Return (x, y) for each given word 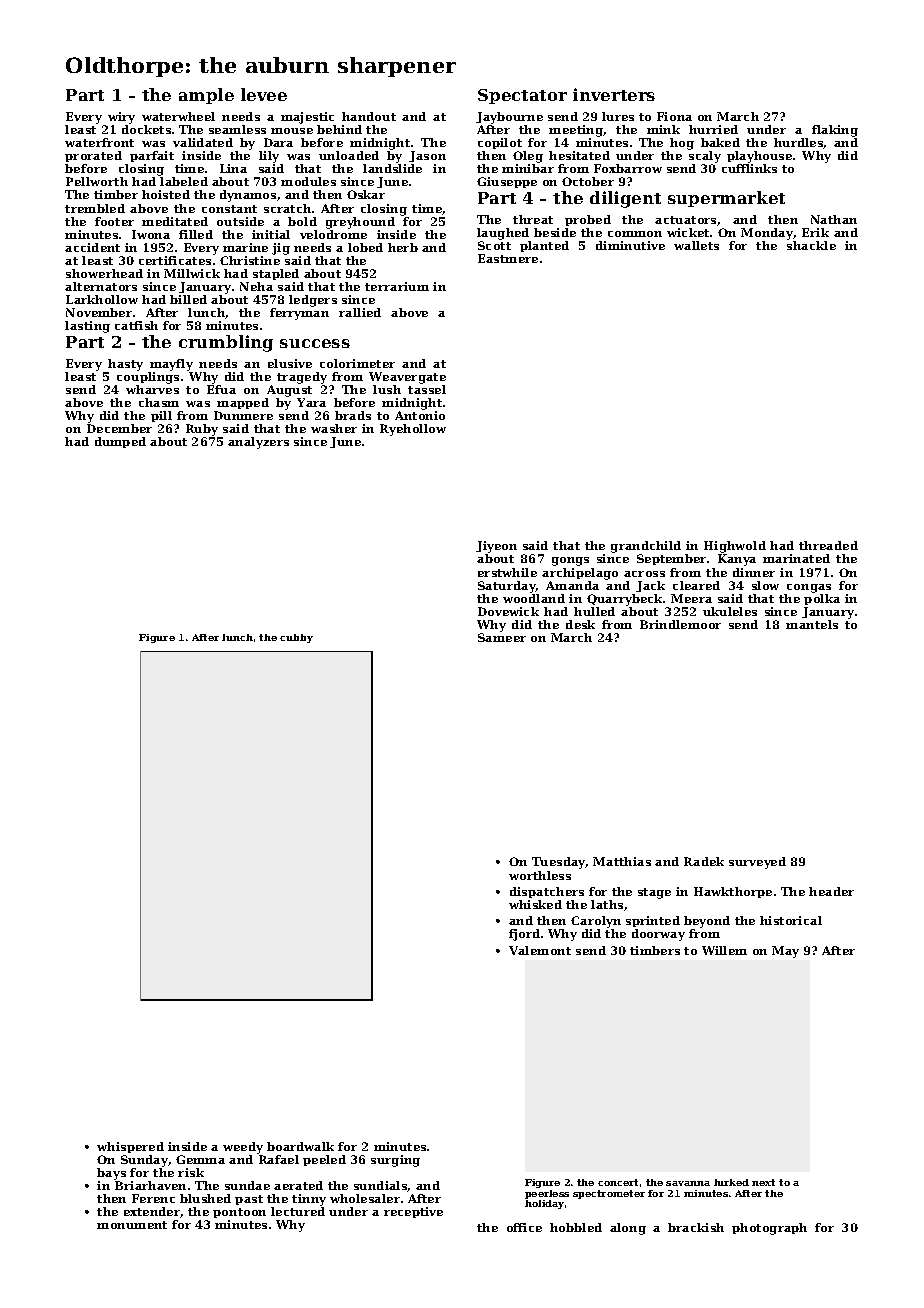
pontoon (239, 1213)
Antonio (420, 415)
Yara (311, 402)
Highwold (735, 548)
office (524, 1227)
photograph (769, 1229)
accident (92, 247)
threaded (828, 545)
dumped (120, 442)
